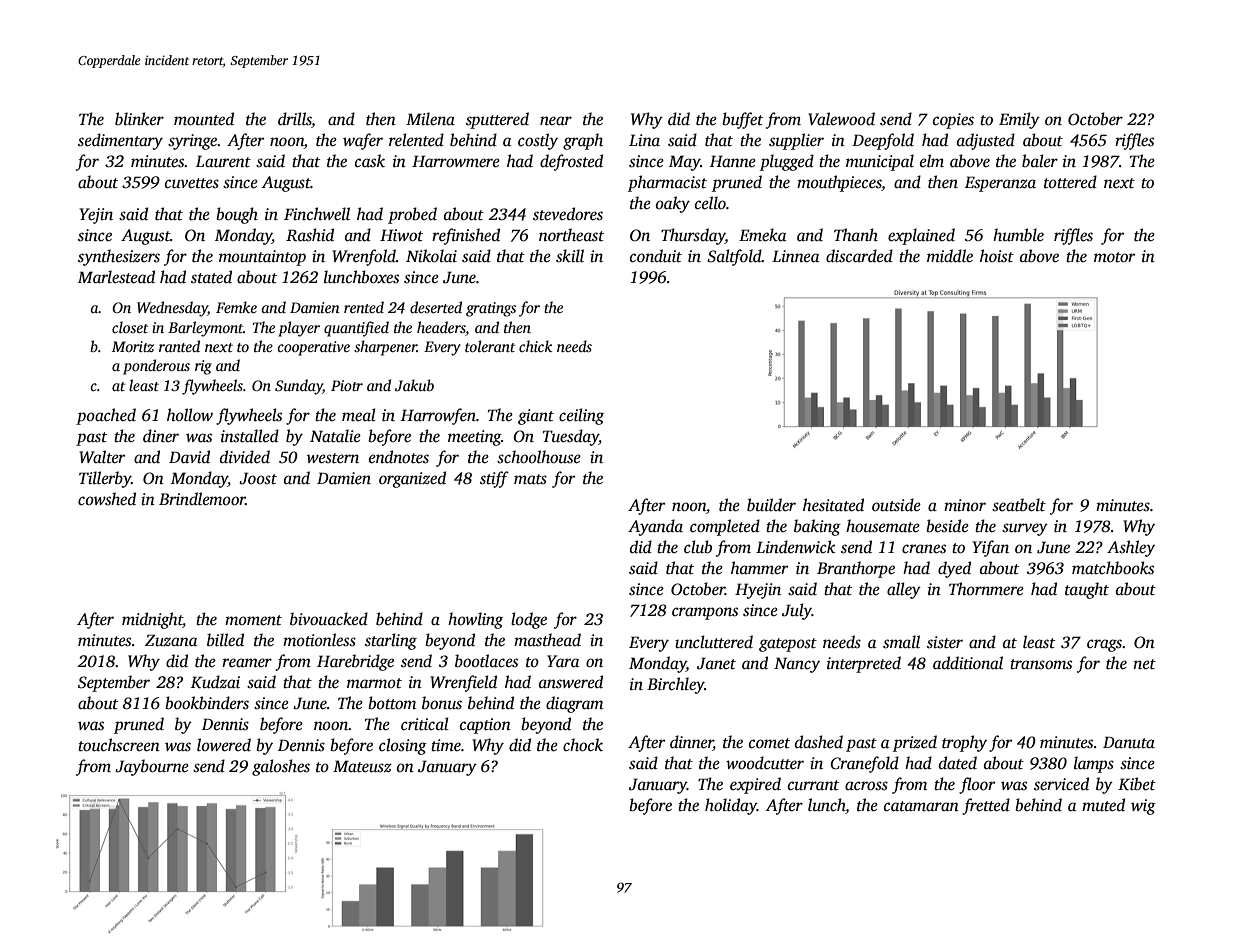  What do you see at coordinates (859, 256) in the screenshot?
I see `discarded` at bounding box center [859, 256].
